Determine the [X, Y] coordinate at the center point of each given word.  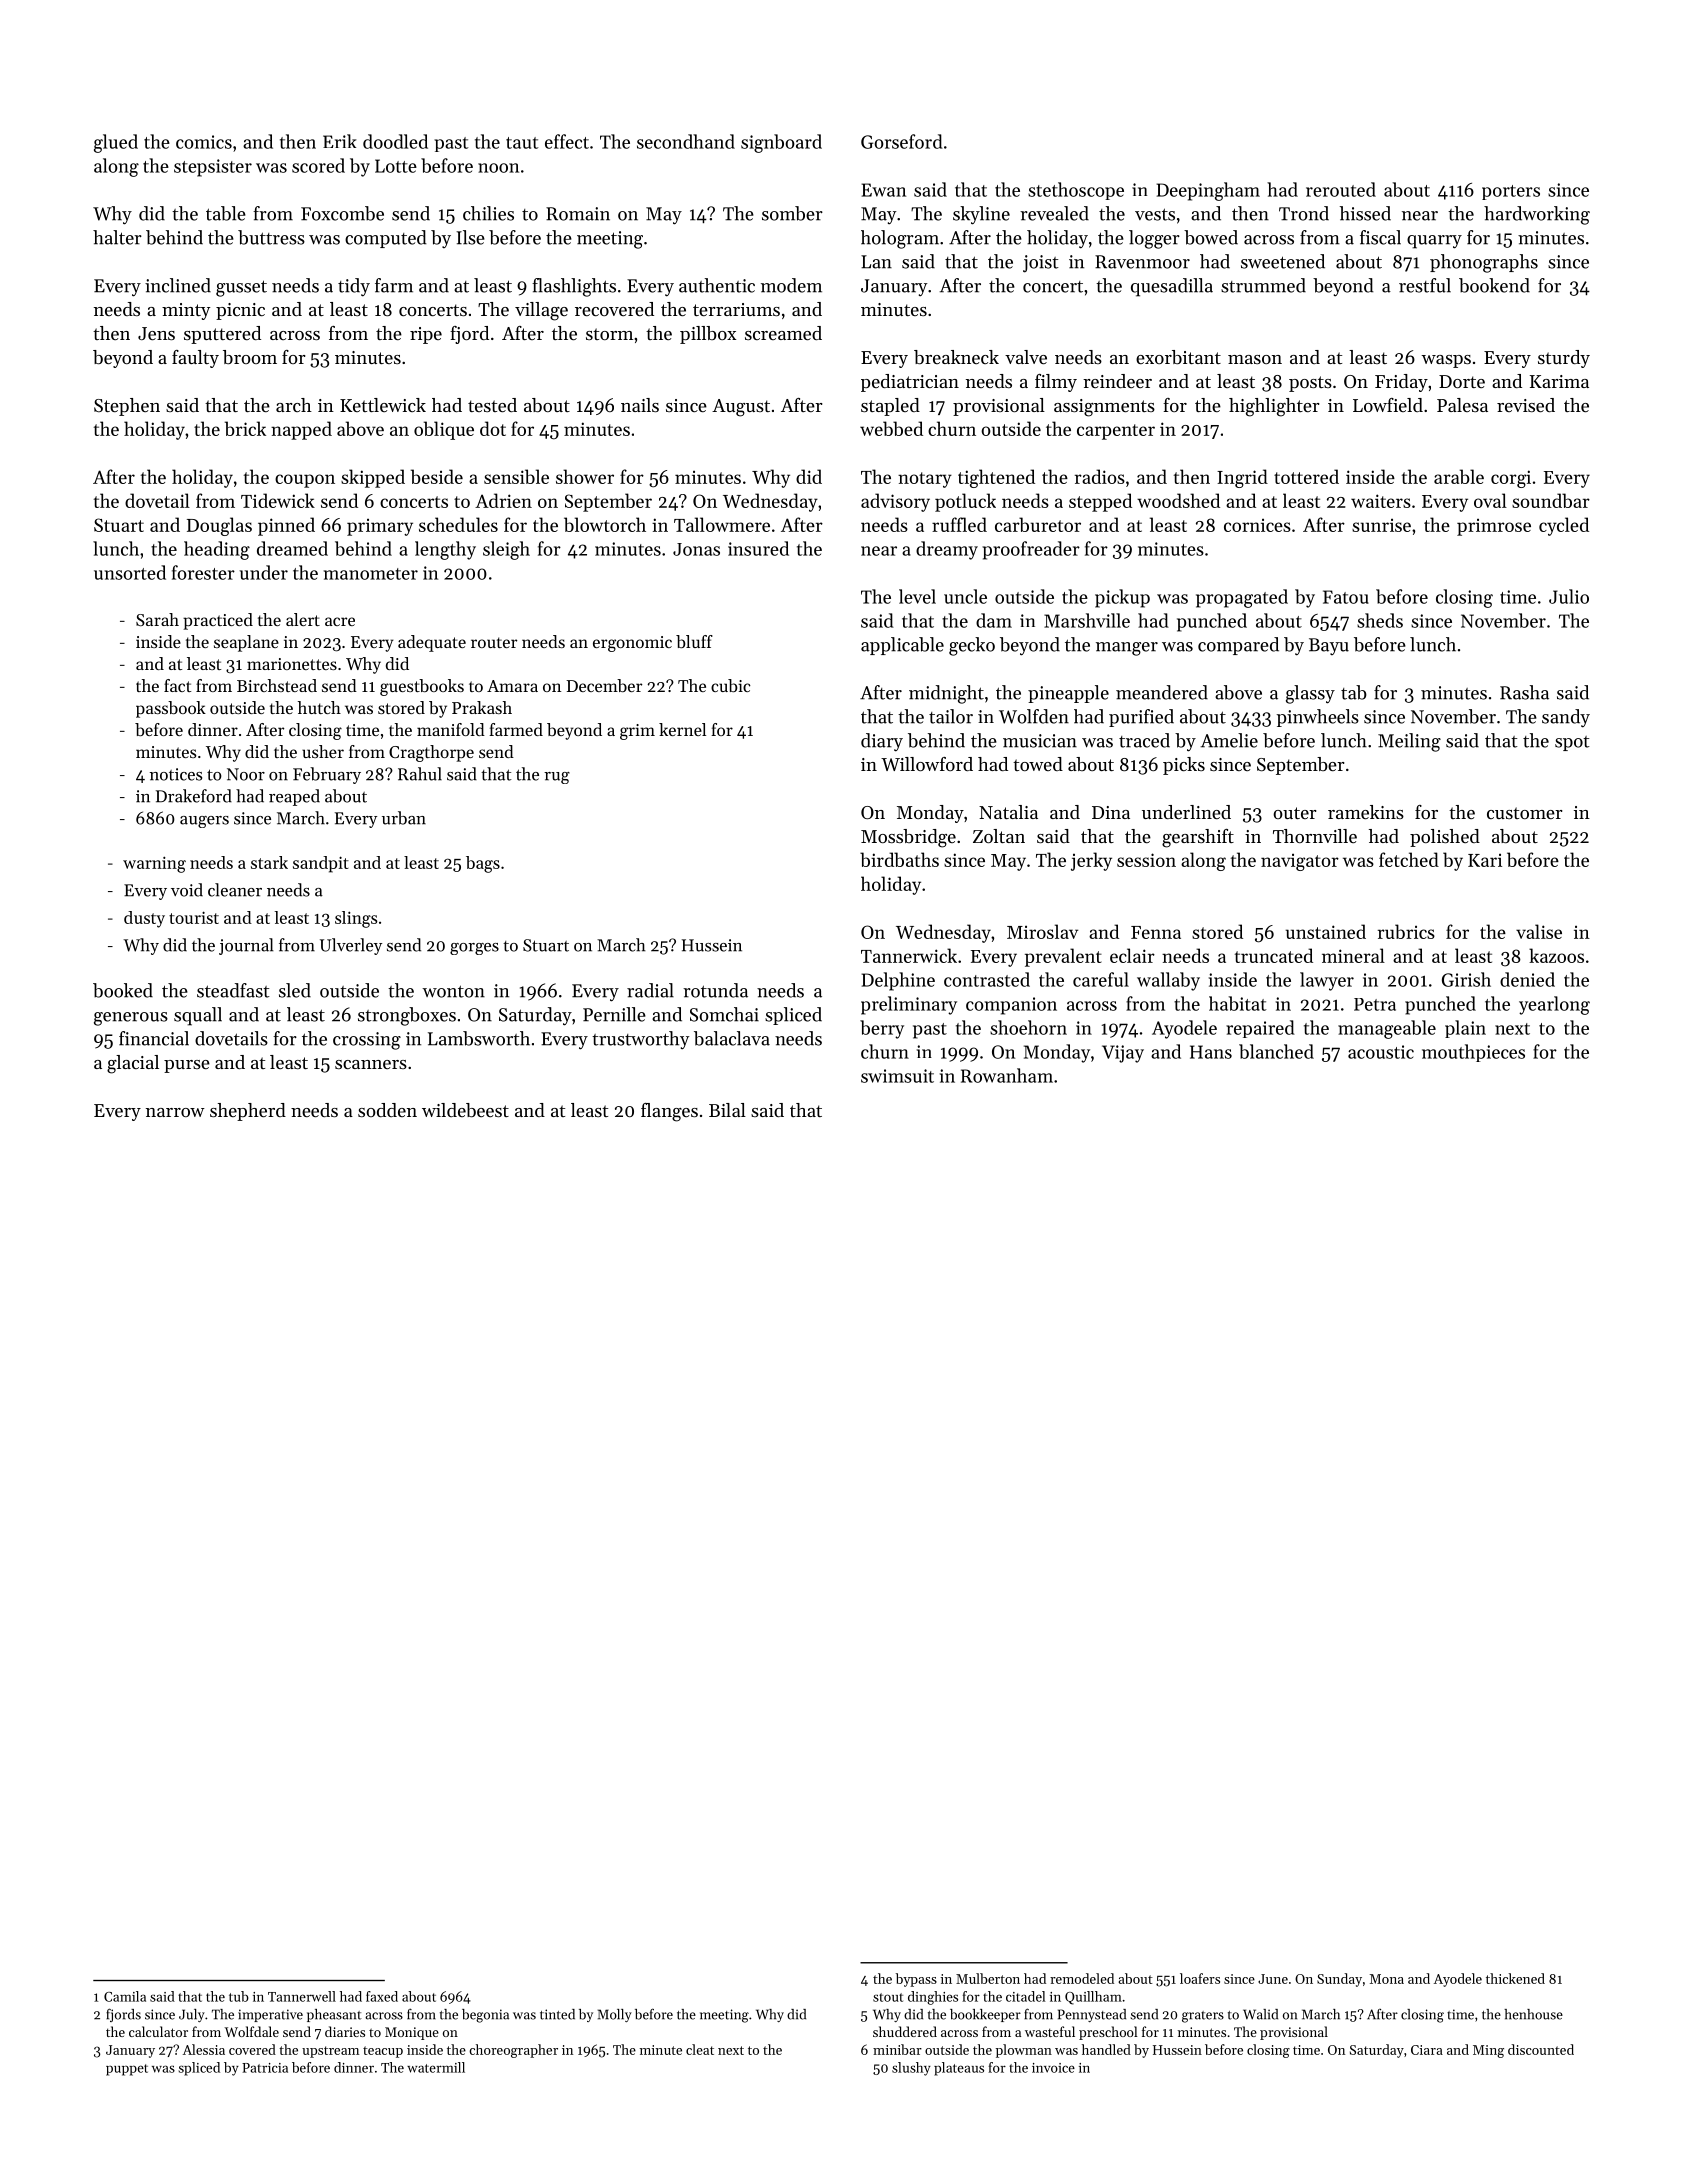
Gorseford [902, 141]
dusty [144, 919]
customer [1524, 813]
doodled [395, 141]
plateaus [959, 2069]
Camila [125, 1996]
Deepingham [1208, 191]
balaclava [732, 1038]
